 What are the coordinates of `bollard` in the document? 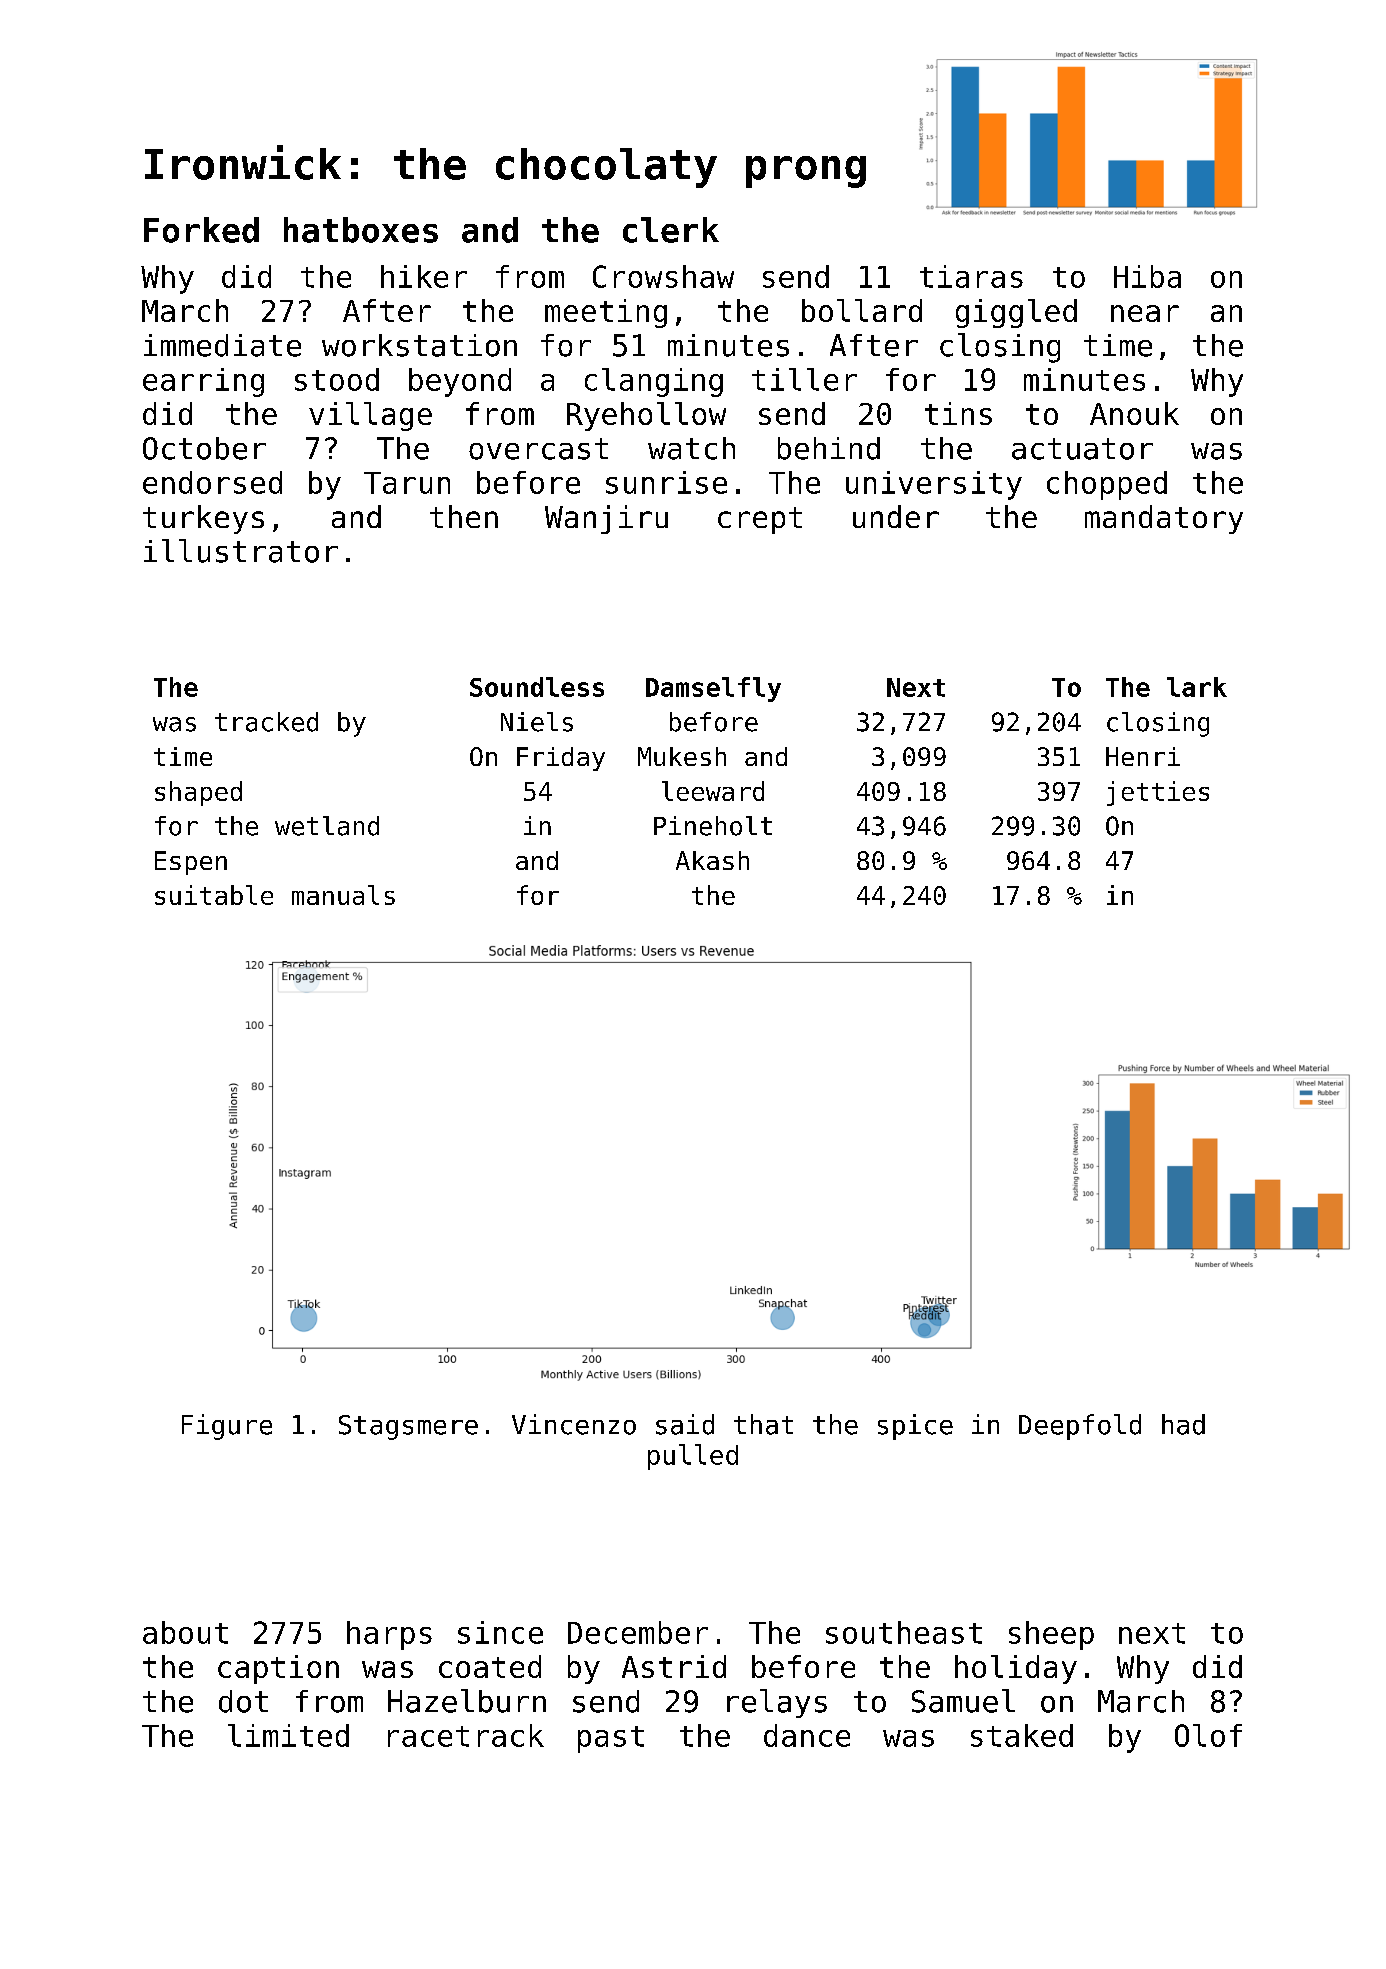 It's located at (862, 310).
